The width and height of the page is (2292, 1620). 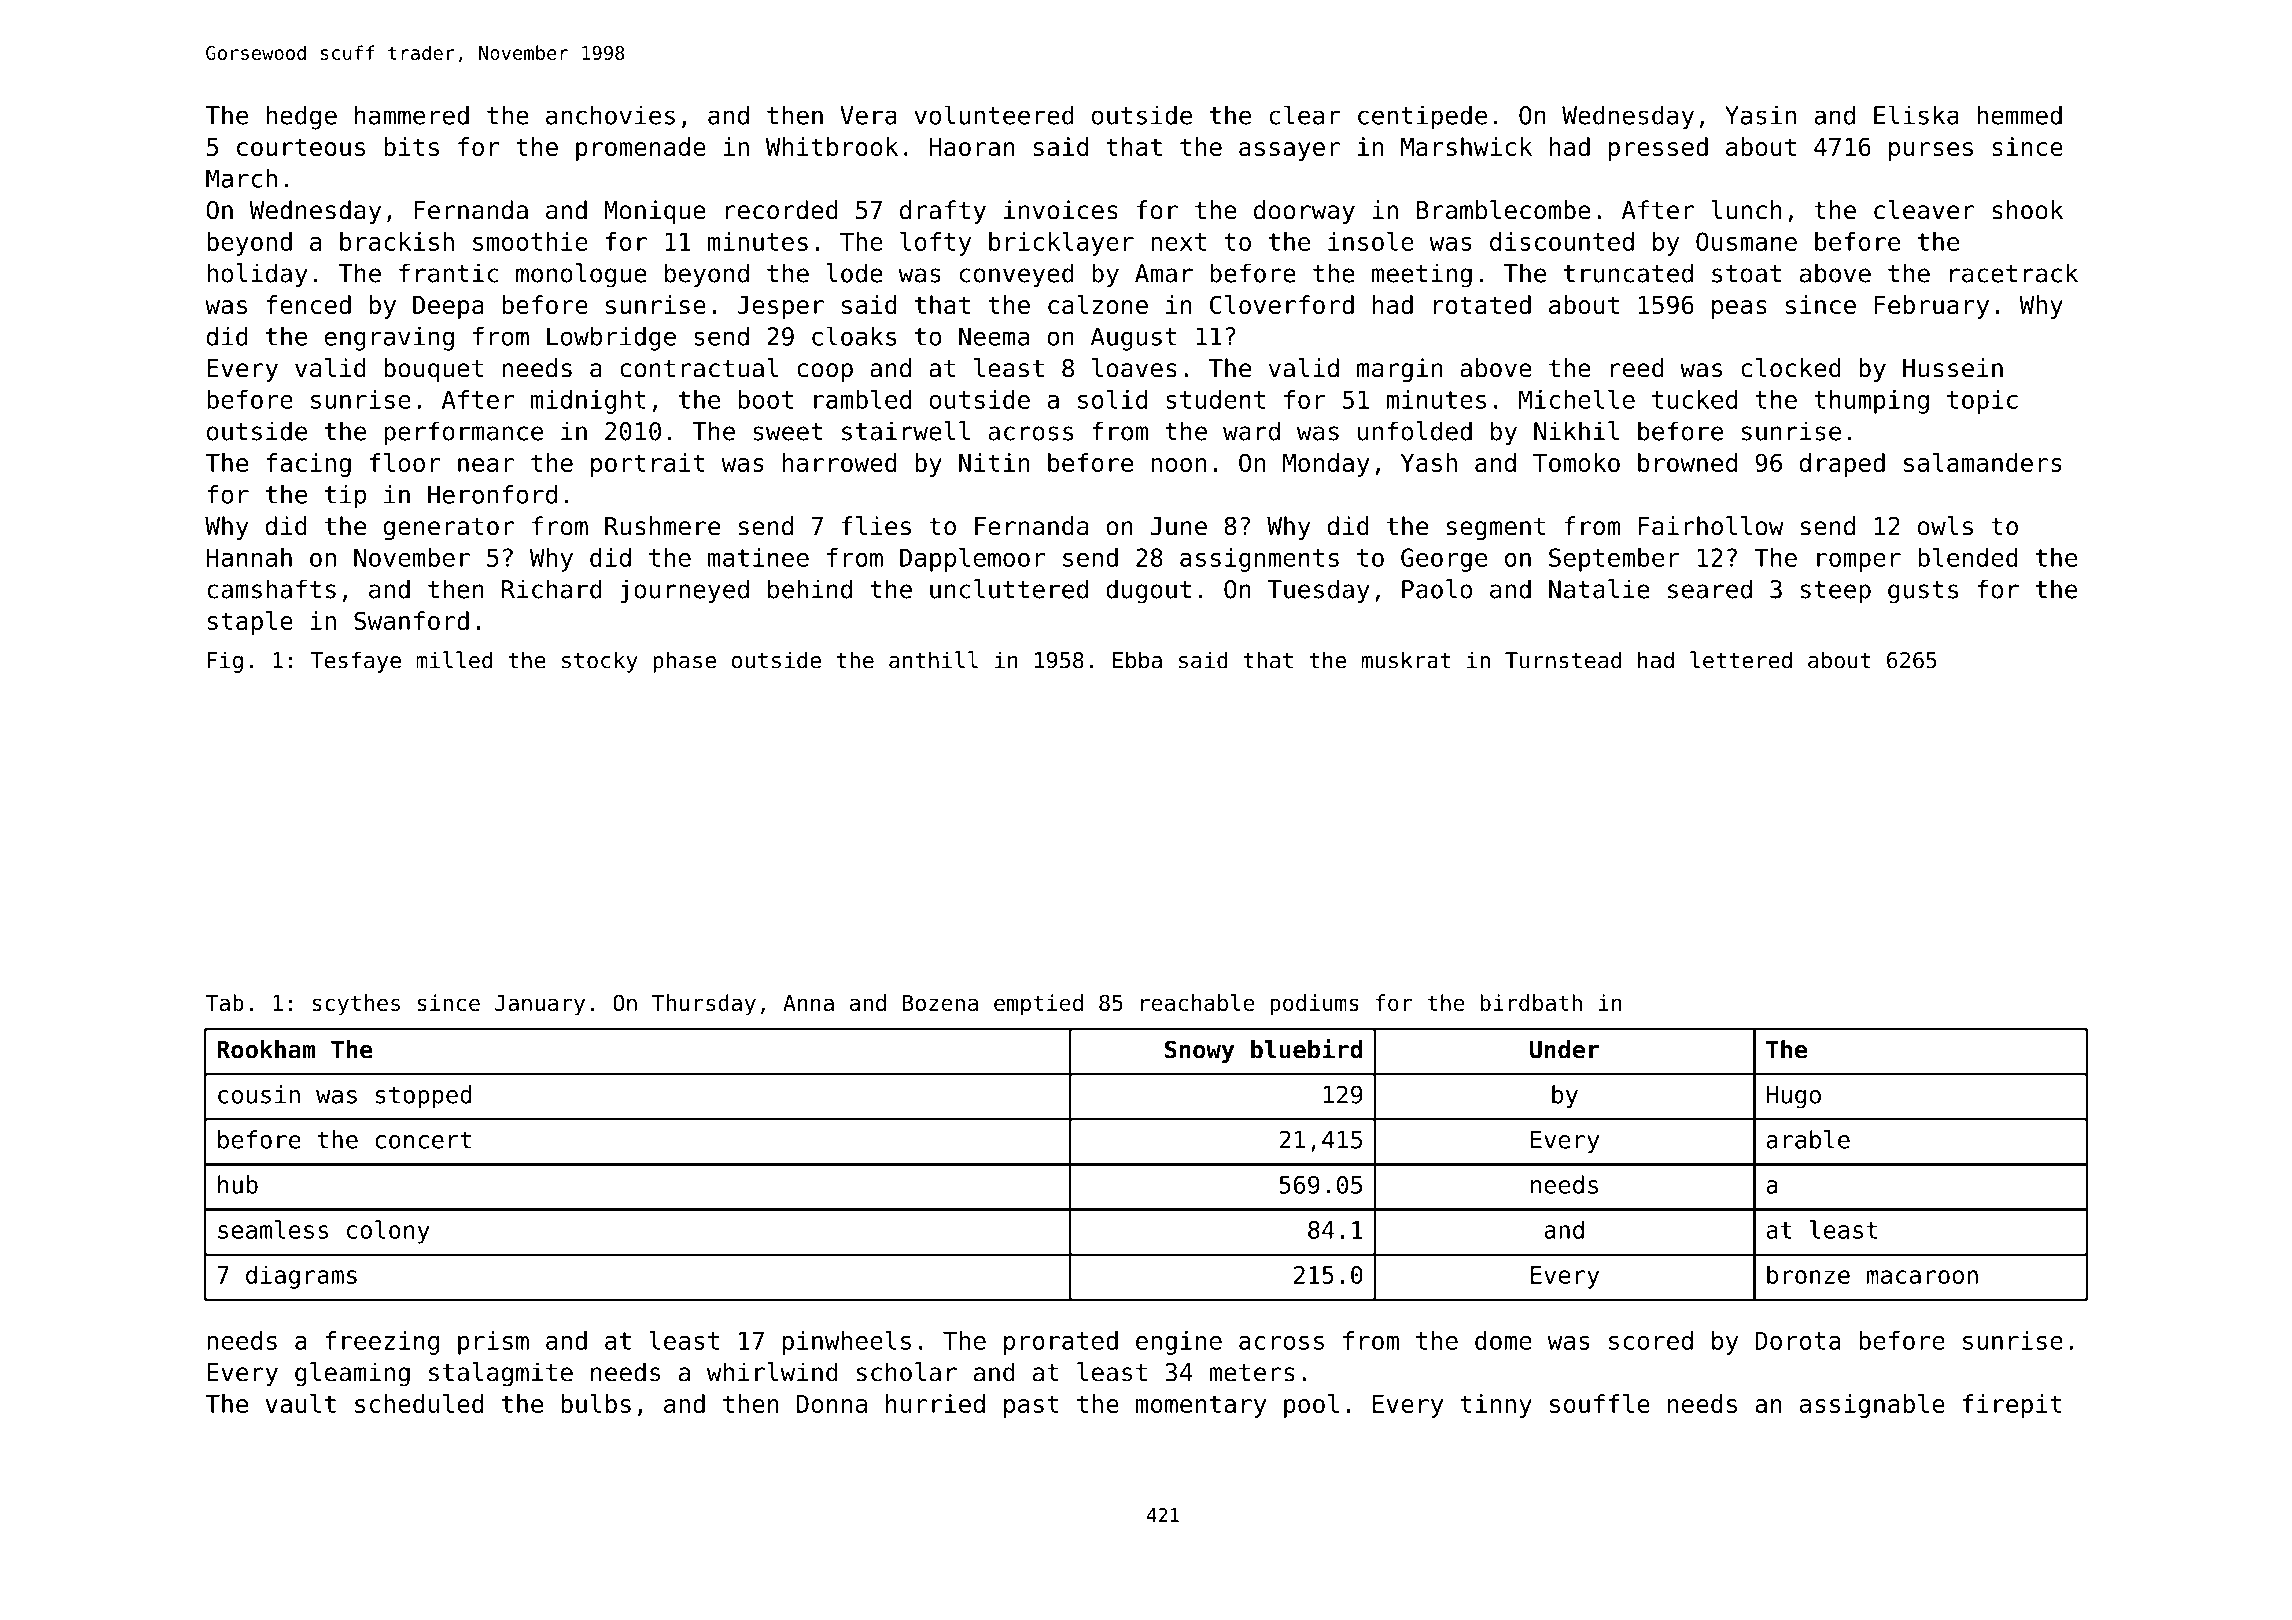 What do you see at coordinates (1422, 117) in the page?
I see `centipede` at bounding box center [1422, 117].
